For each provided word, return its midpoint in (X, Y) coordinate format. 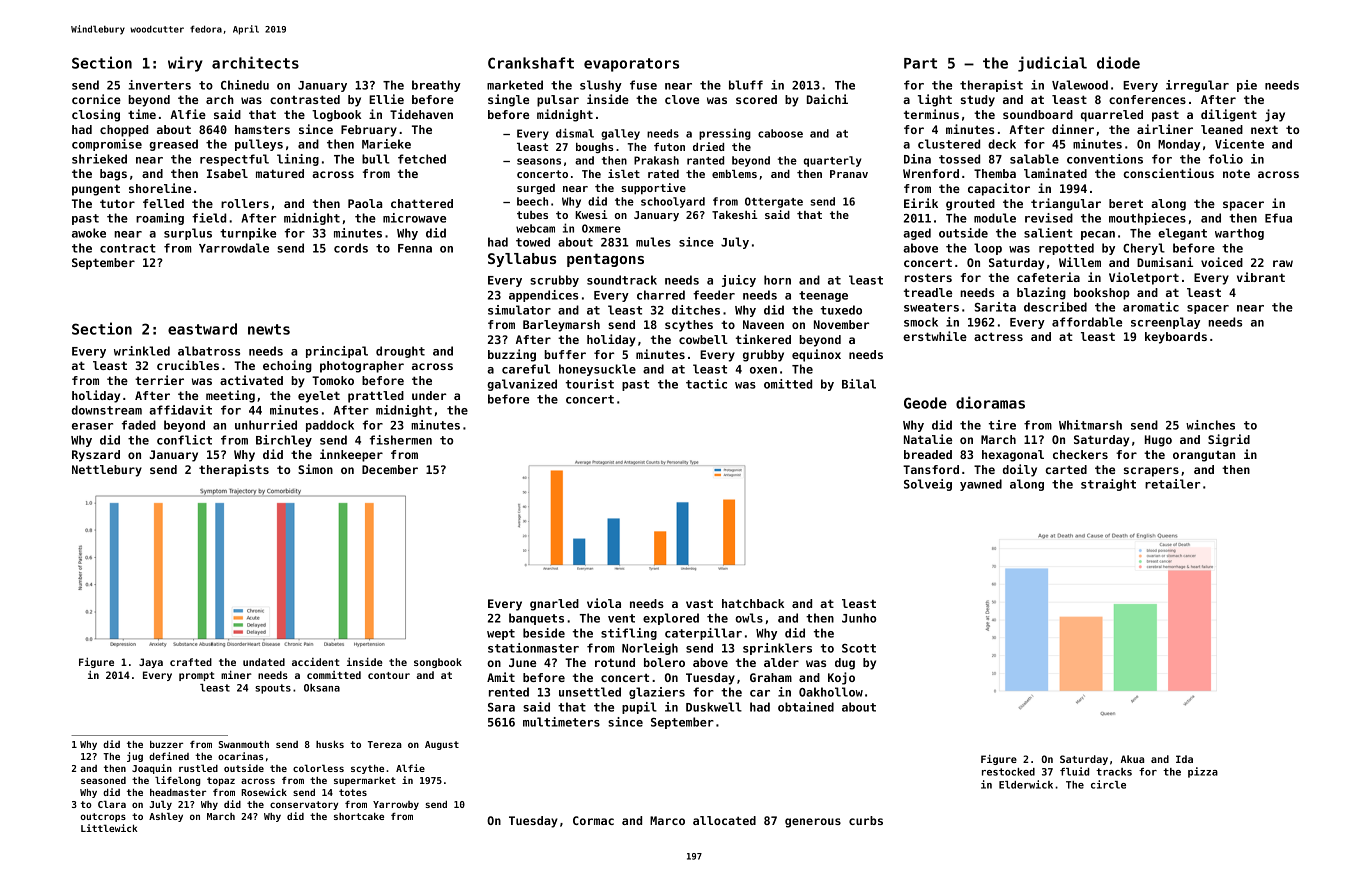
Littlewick (109, 828)
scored (756, 99)
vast (699, 603)
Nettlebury (107, 471)
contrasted (305, 99)
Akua (1132, 759)
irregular (1197, 86)
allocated (724, 820)
